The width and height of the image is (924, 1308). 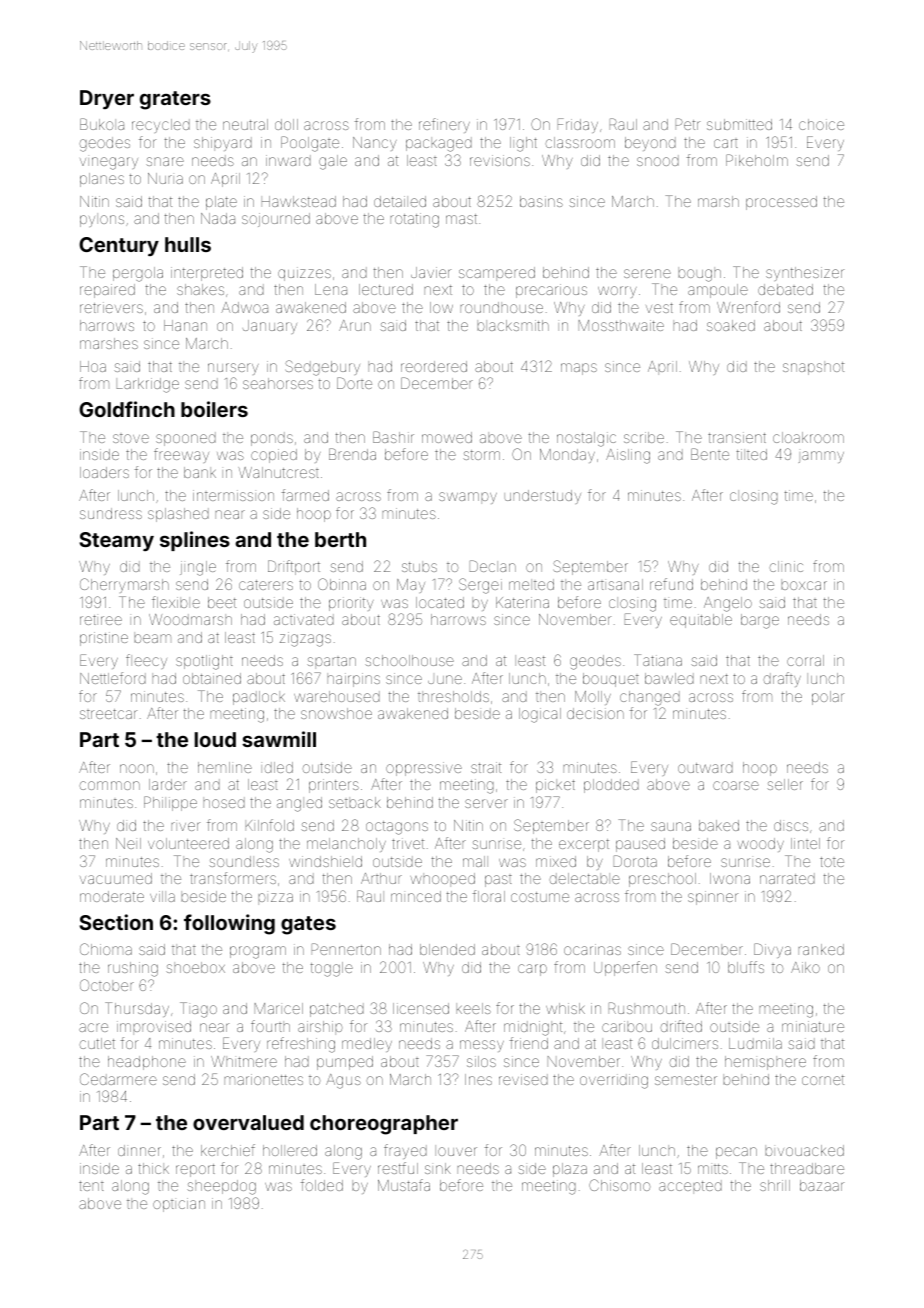 What do you see at coordinates (276, 220) in the image?
I see `sojourned` at bounding box center [276, 220].
